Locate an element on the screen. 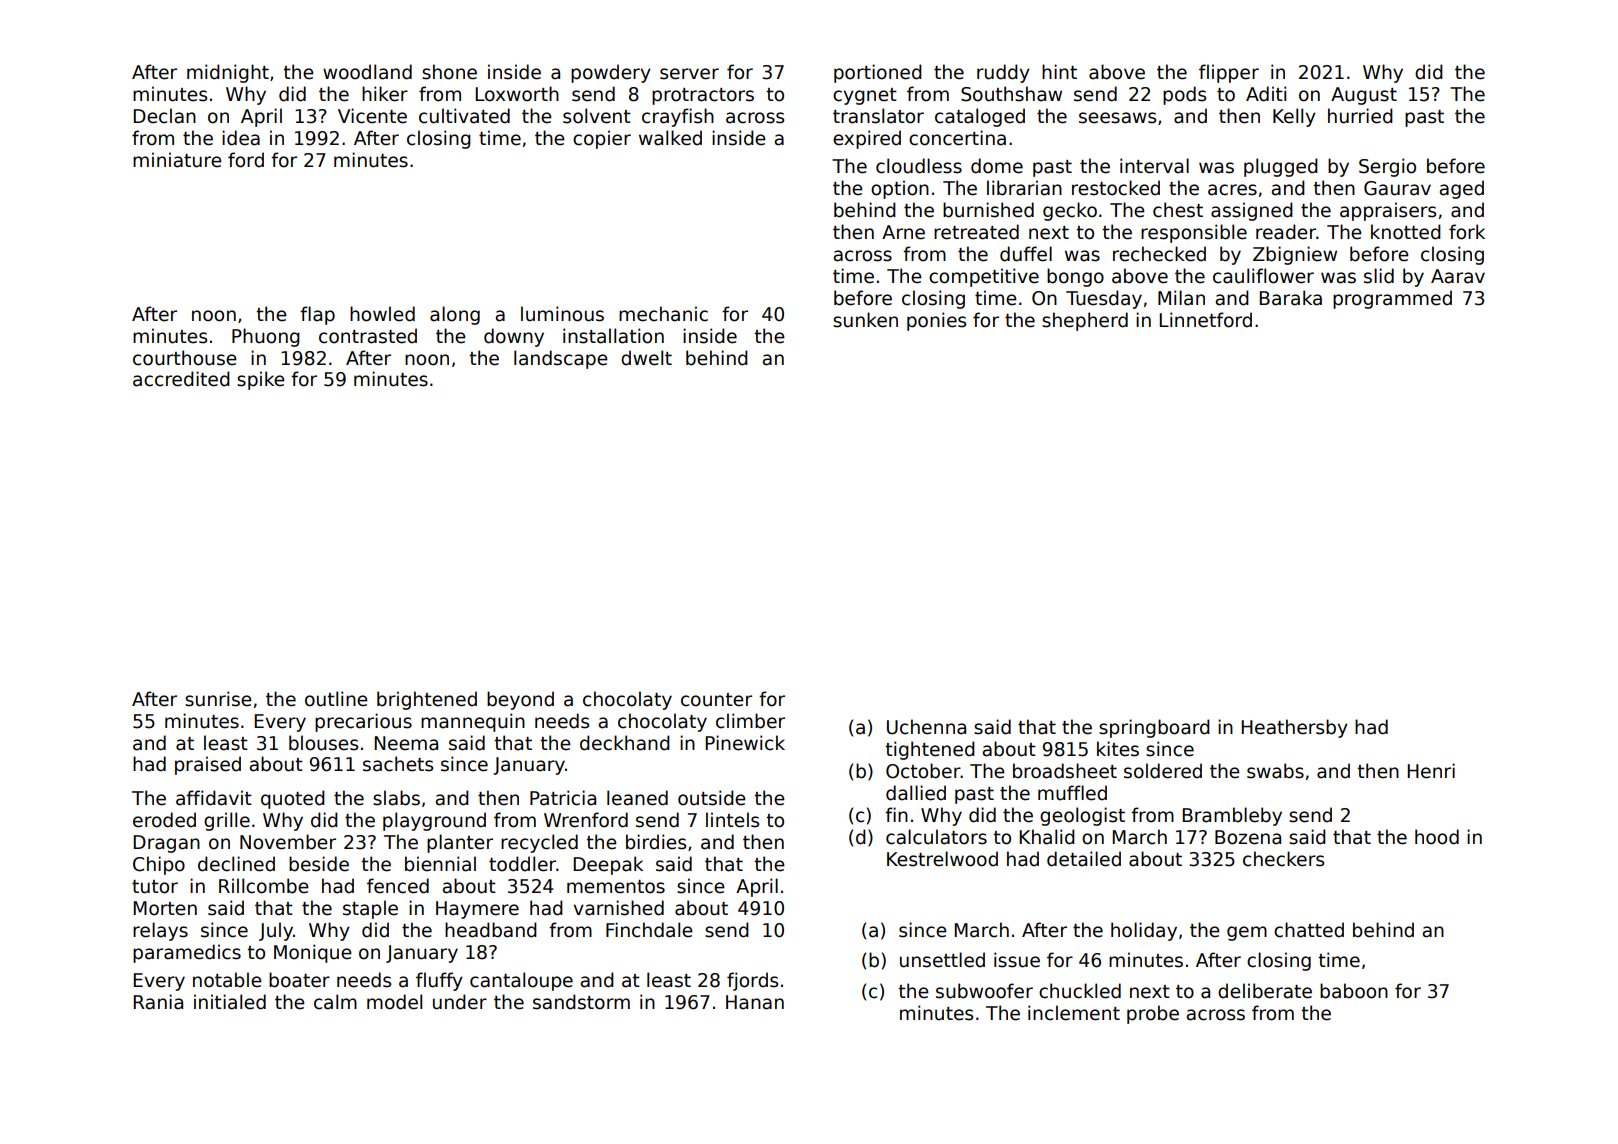 The width and height of the screenshot is (1618, 1144). Hanan is located at coordinates (755, 1002).
